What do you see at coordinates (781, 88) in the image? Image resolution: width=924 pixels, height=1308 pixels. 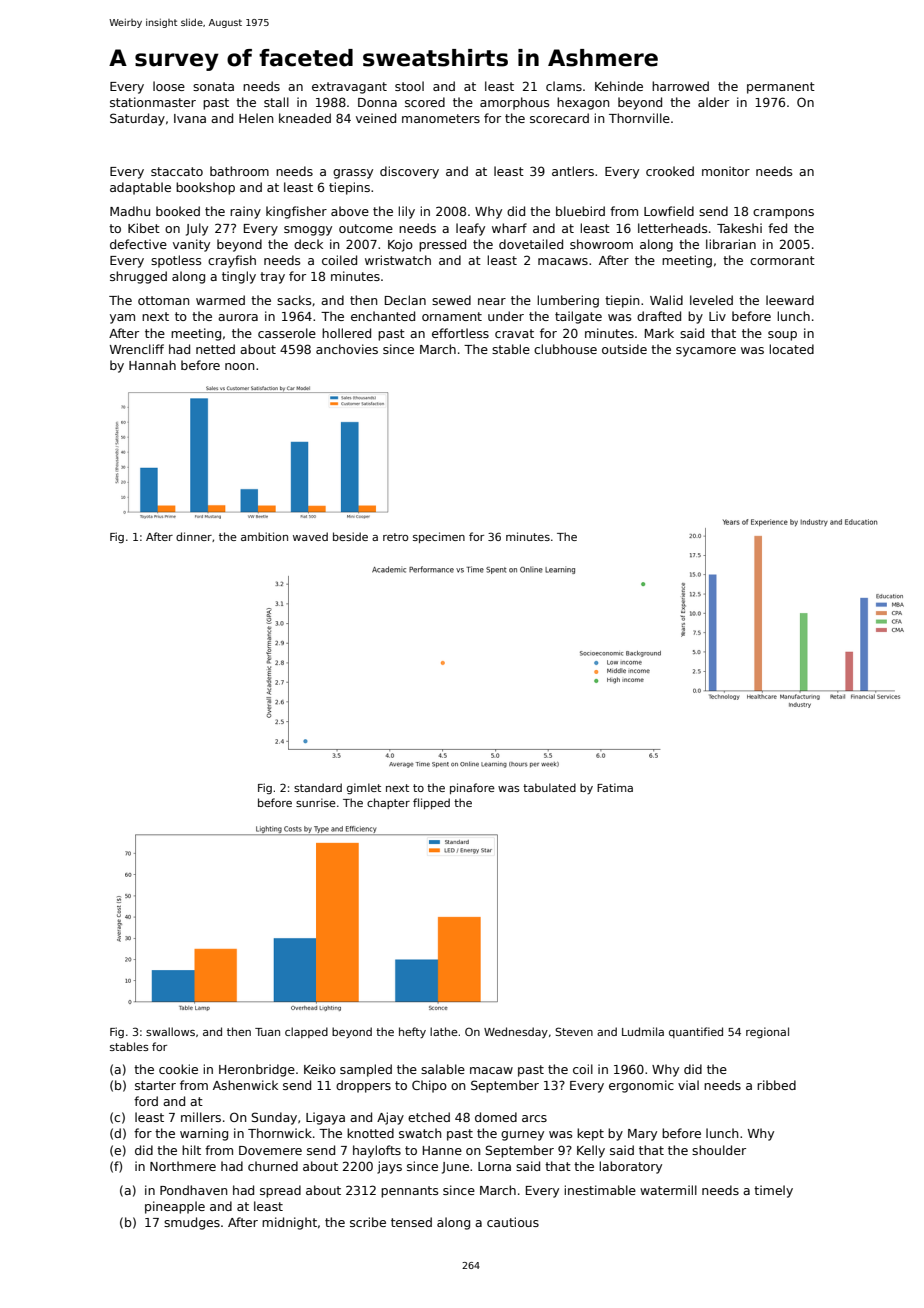 I see `permanent` at bounding box center [781, 88].
